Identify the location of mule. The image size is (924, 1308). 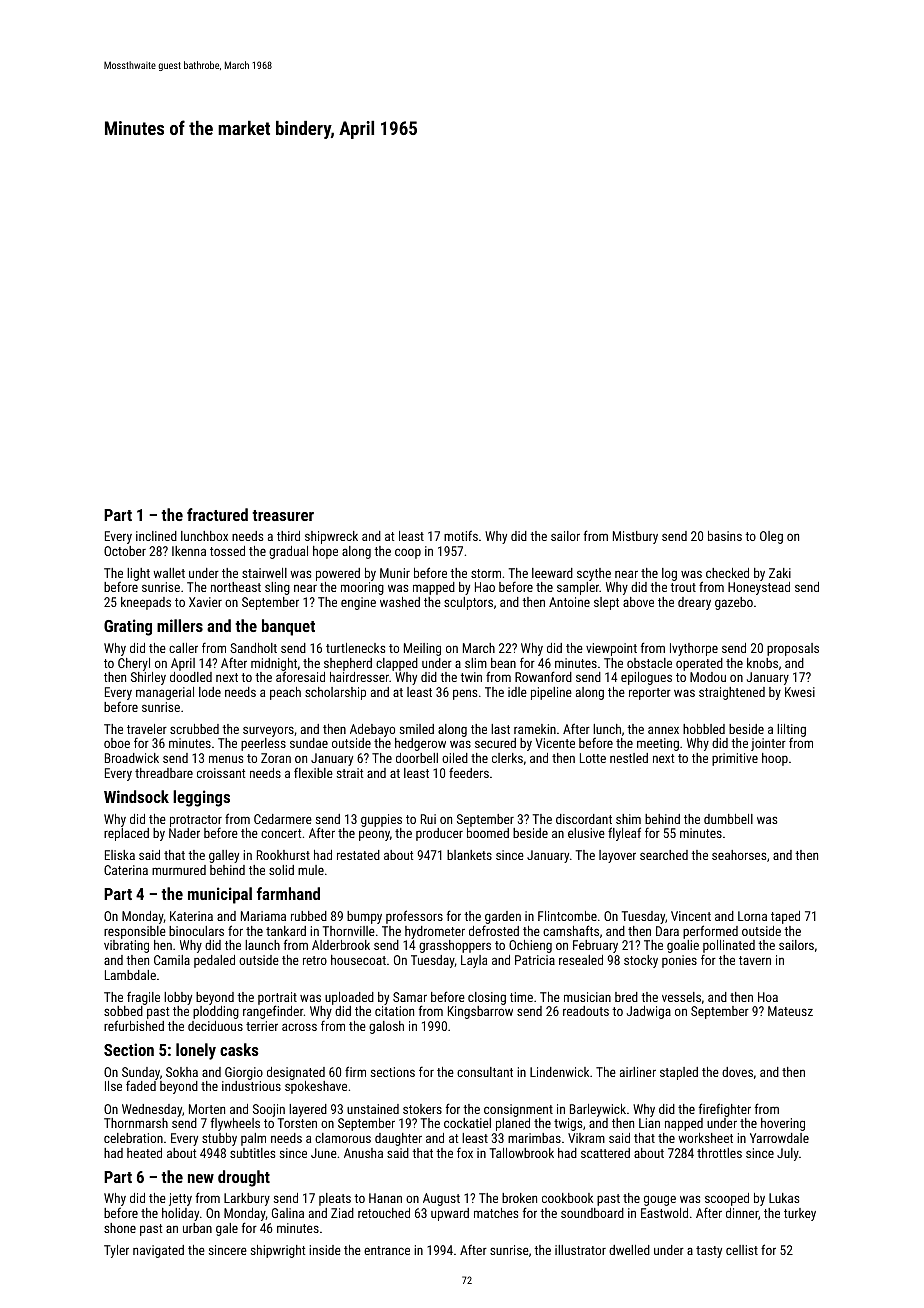
(311, 870).
